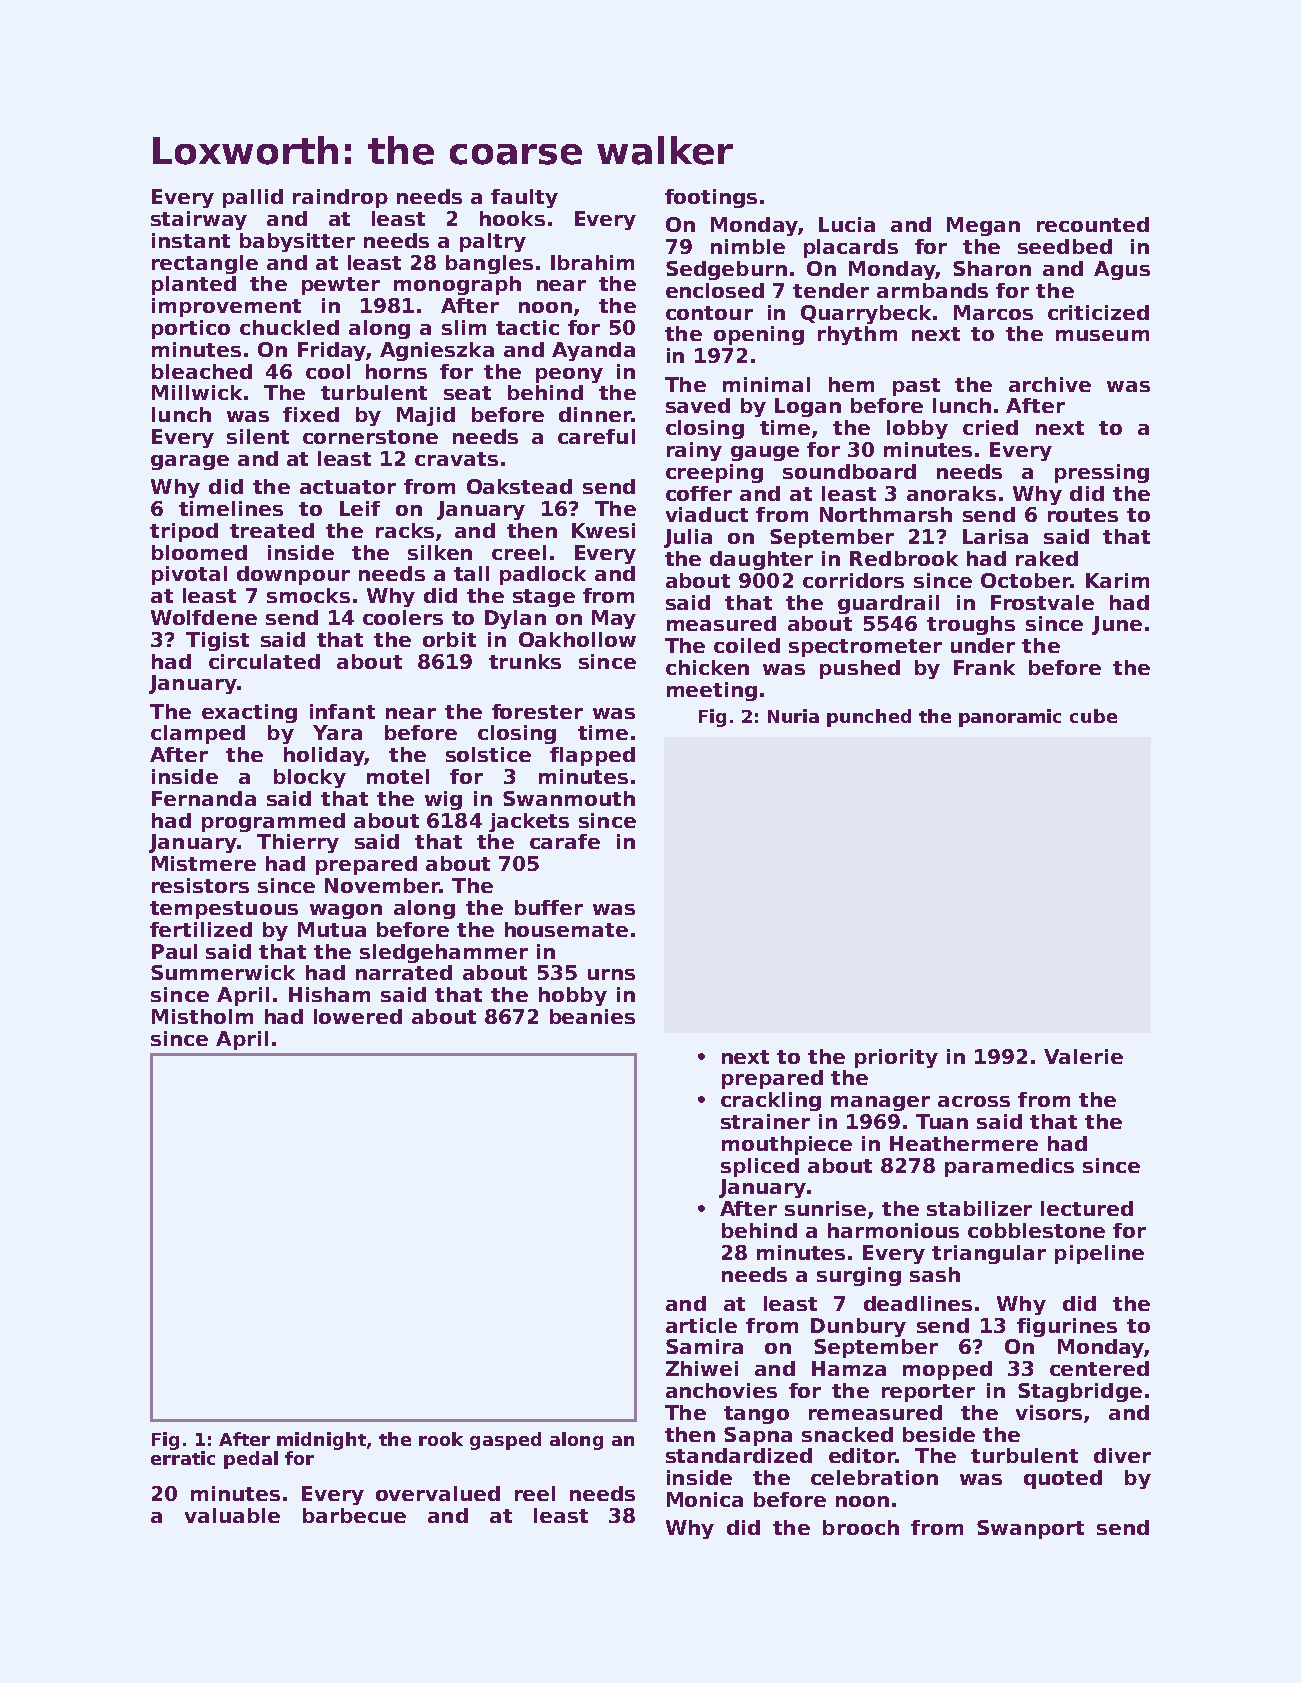 This screenshot has width=1301, height=1683. I want to click on museum, so click(1102, 335).
